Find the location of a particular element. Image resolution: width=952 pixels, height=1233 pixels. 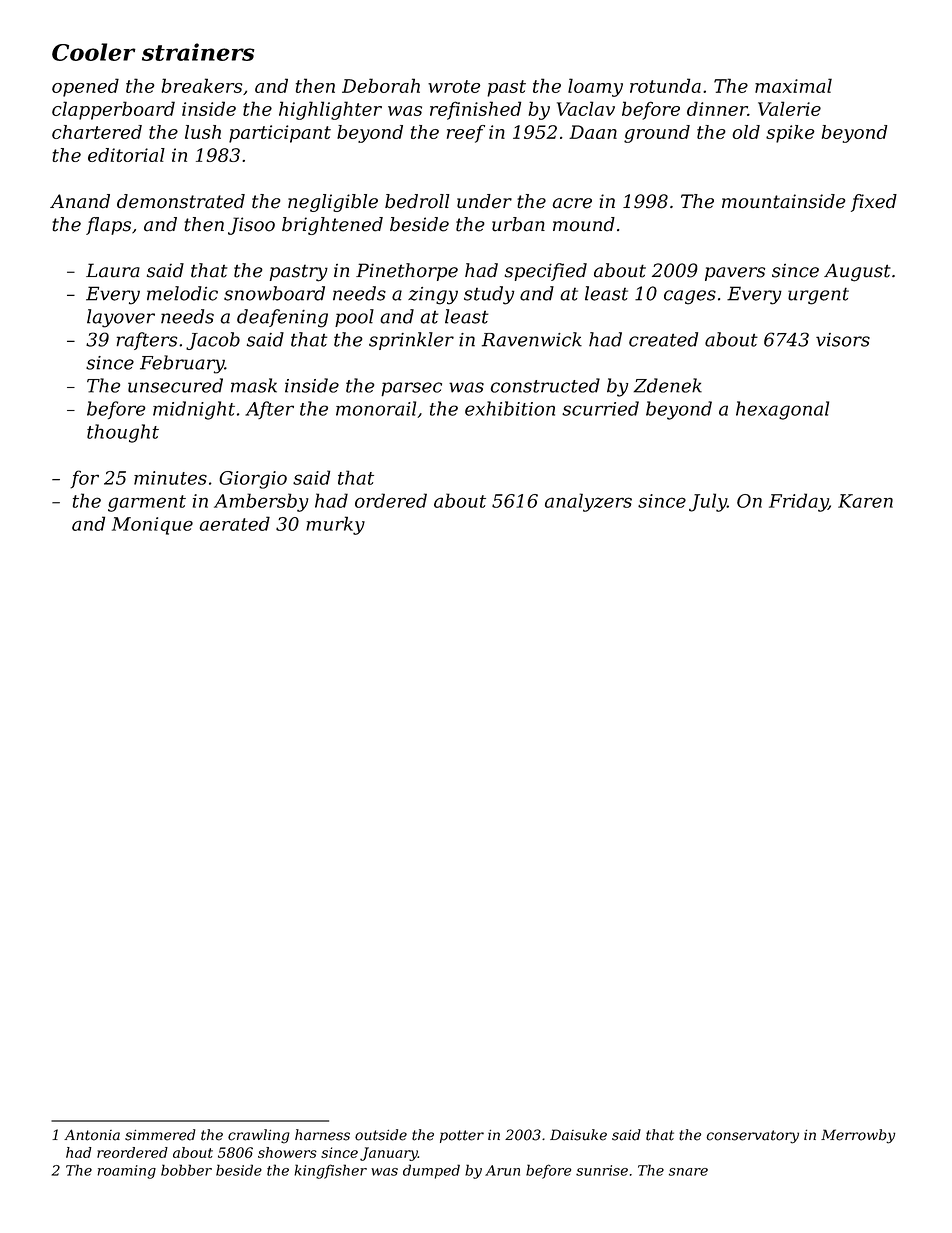

conservatory is located at coordinates (753, 1137).
